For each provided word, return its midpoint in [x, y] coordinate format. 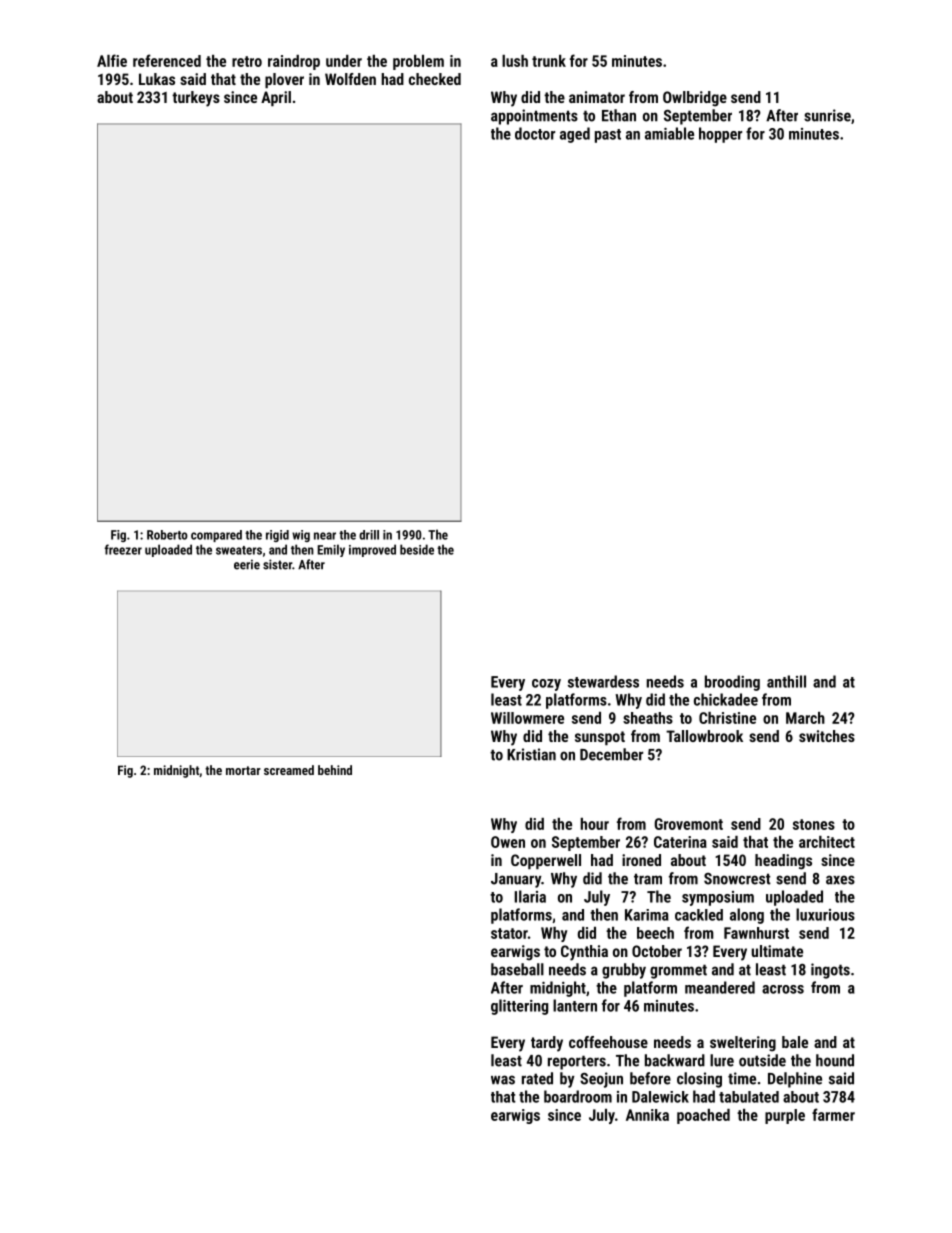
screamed [289, 770]
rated [537, 1078]
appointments [534, 117]
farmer [833, 1114]
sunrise [827, 115]
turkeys [196, 99]
